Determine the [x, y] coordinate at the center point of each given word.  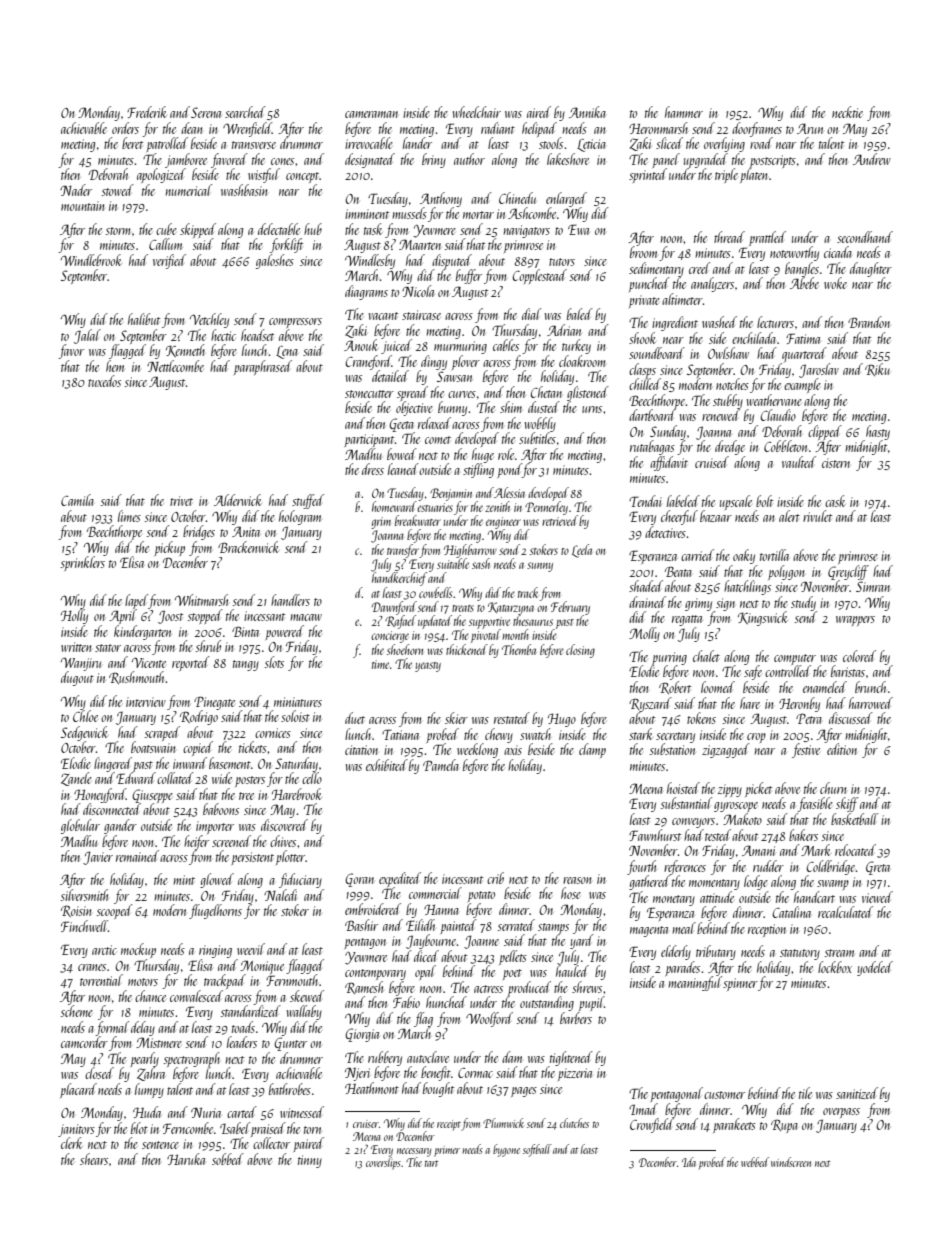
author [469, 159]
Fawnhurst [655, 835]
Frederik [146, 112]
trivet [181, 501]
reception [767, 930]
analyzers [712, 284]
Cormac [475, 1073]
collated [175, 778]
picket [758, 789]
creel [699, 268]
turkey [576, 346]
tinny [310, 1161]
